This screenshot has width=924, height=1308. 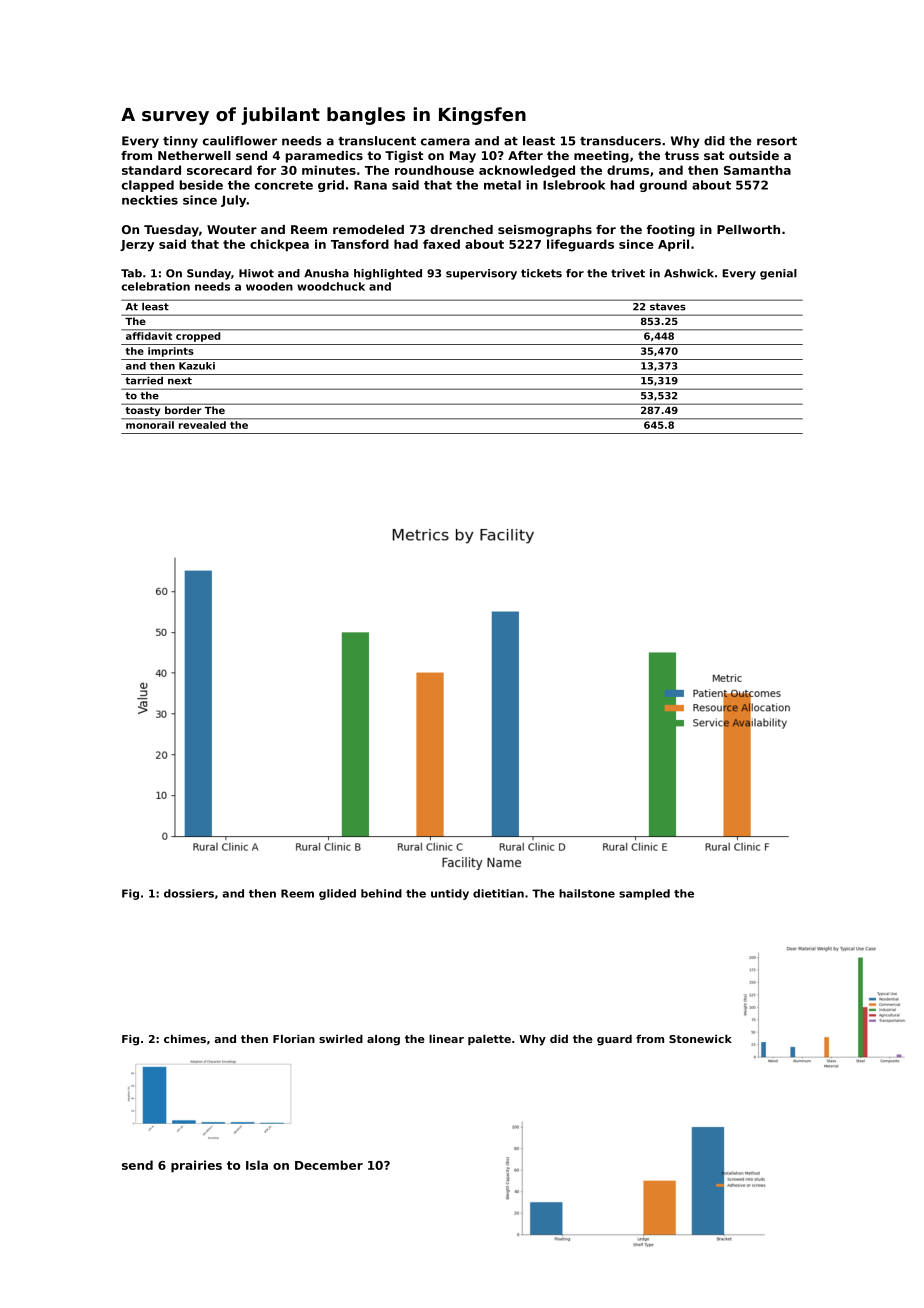 What do you see at coordinates (324, 157) in the screenshot?
I see `paramedics` at bounding box center [324, 157].
